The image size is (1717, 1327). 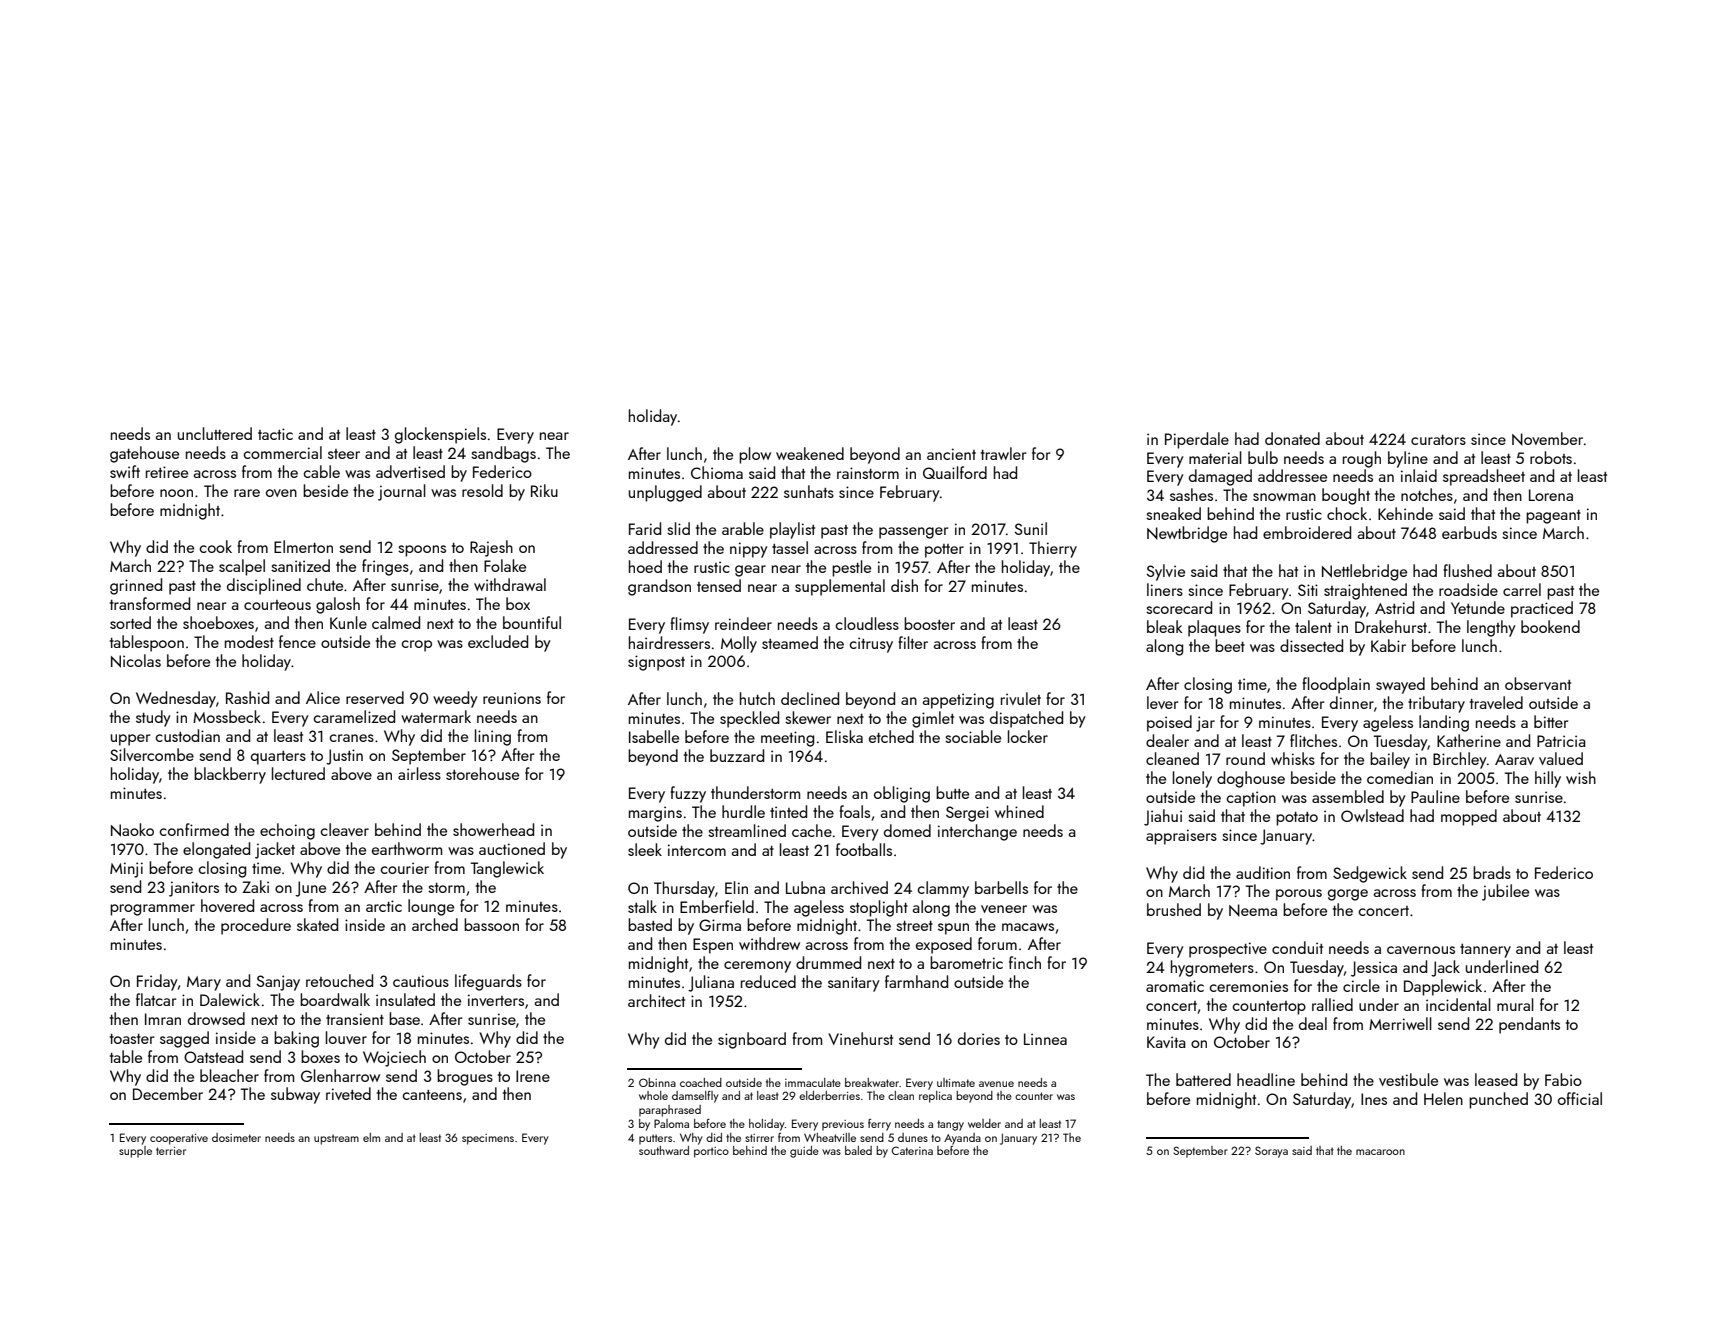 I want to click on Ines, so click(x=1374, y=1099).
